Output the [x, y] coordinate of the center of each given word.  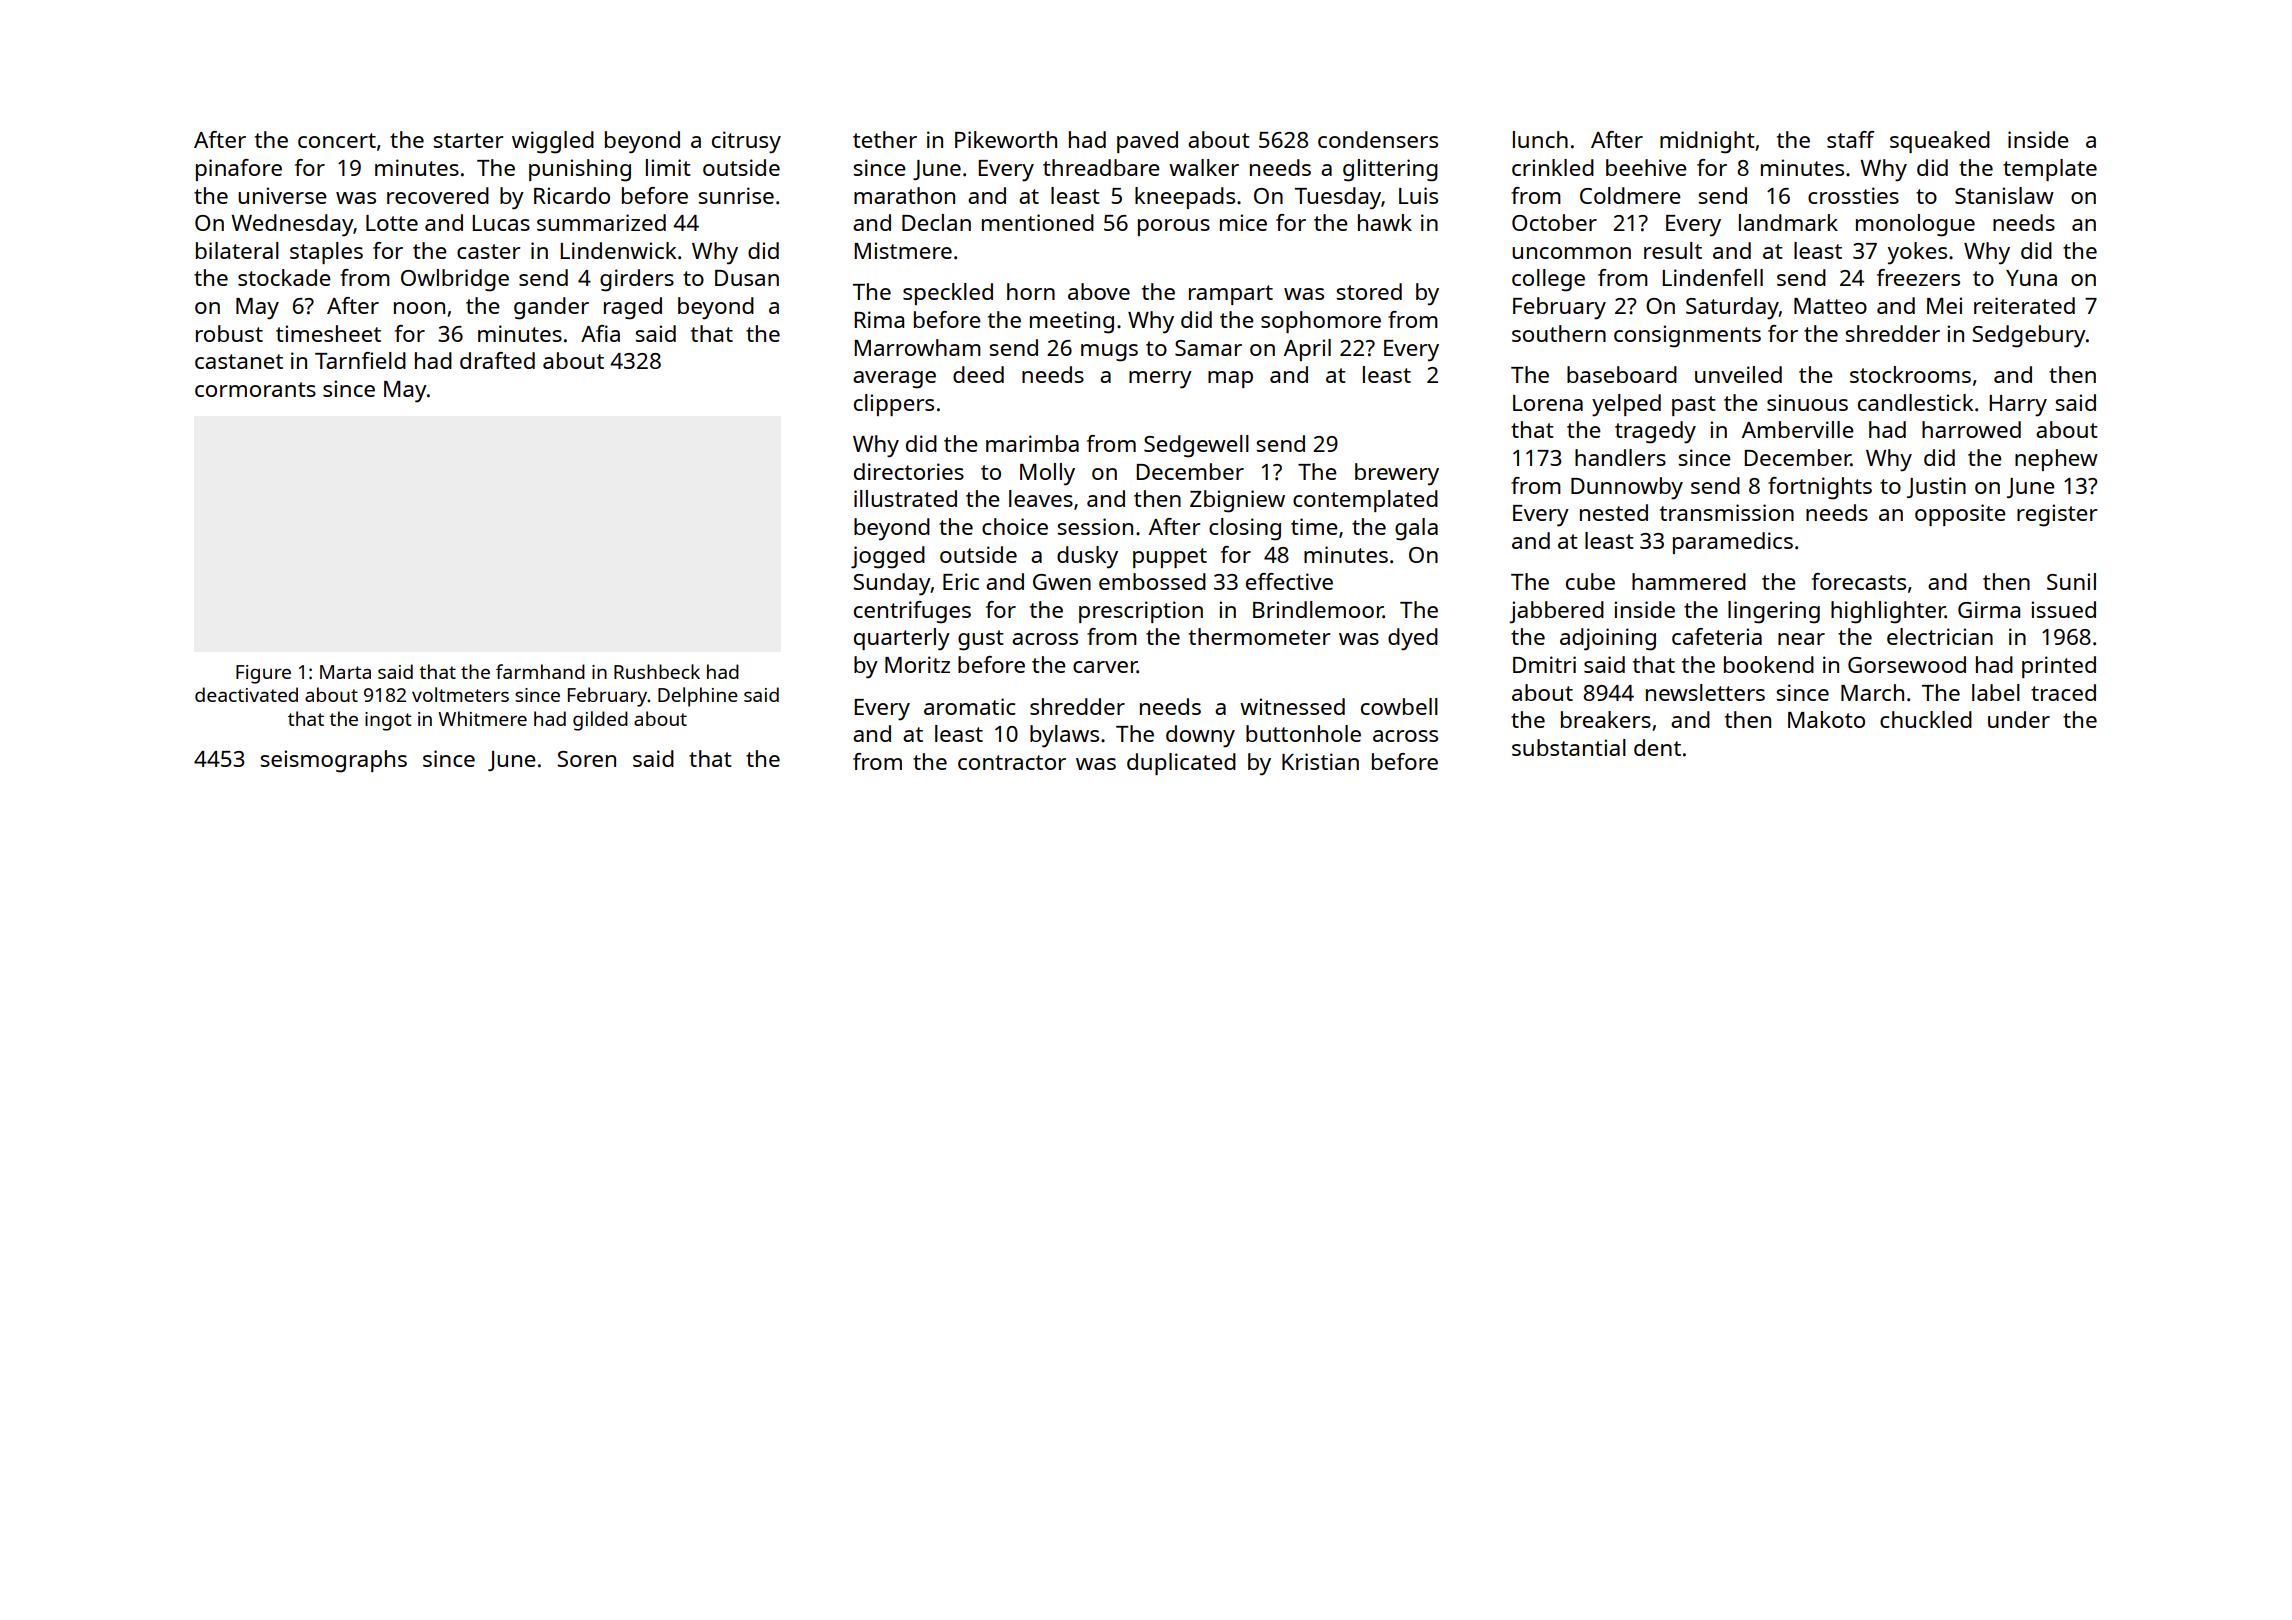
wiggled [553, 142]
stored [1369, 291]
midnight [1707, 142]
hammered [1689, 581]
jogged [888, 557]
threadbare [1101, 167]
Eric [961, 581]
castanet [239, 361]
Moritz [917, 664]
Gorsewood [1907, 664]
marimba [1032, 443]
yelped [1626, 405]
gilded [600, 721]
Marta [345, 672]
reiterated [2024, 305]
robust [229, 333]
